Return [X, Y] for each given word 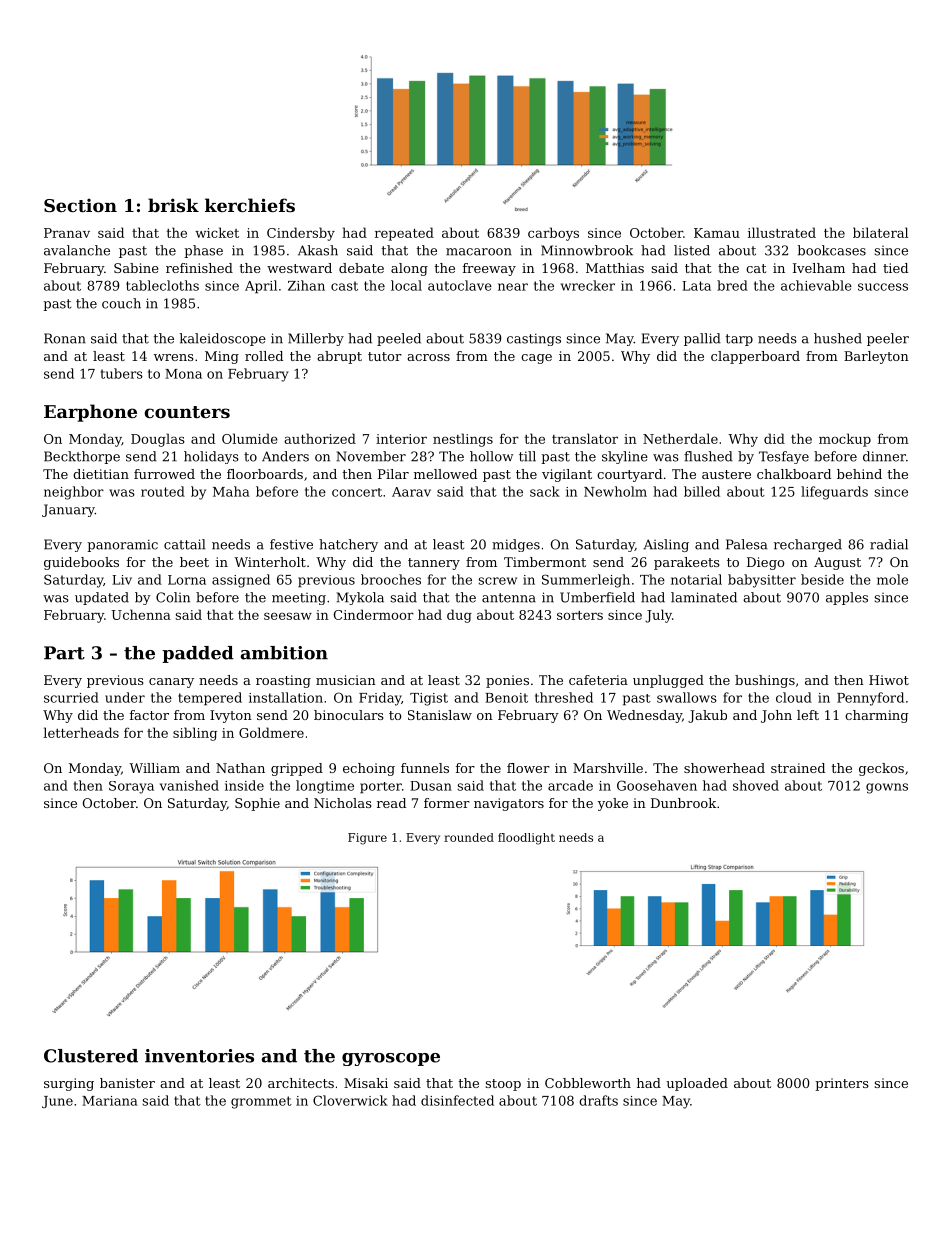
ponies [507, 681]
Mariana [110, 1101]
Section [80, 205]
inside [244, 785]
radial [889, 544]
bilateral [880, 232]
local [406, 285]
